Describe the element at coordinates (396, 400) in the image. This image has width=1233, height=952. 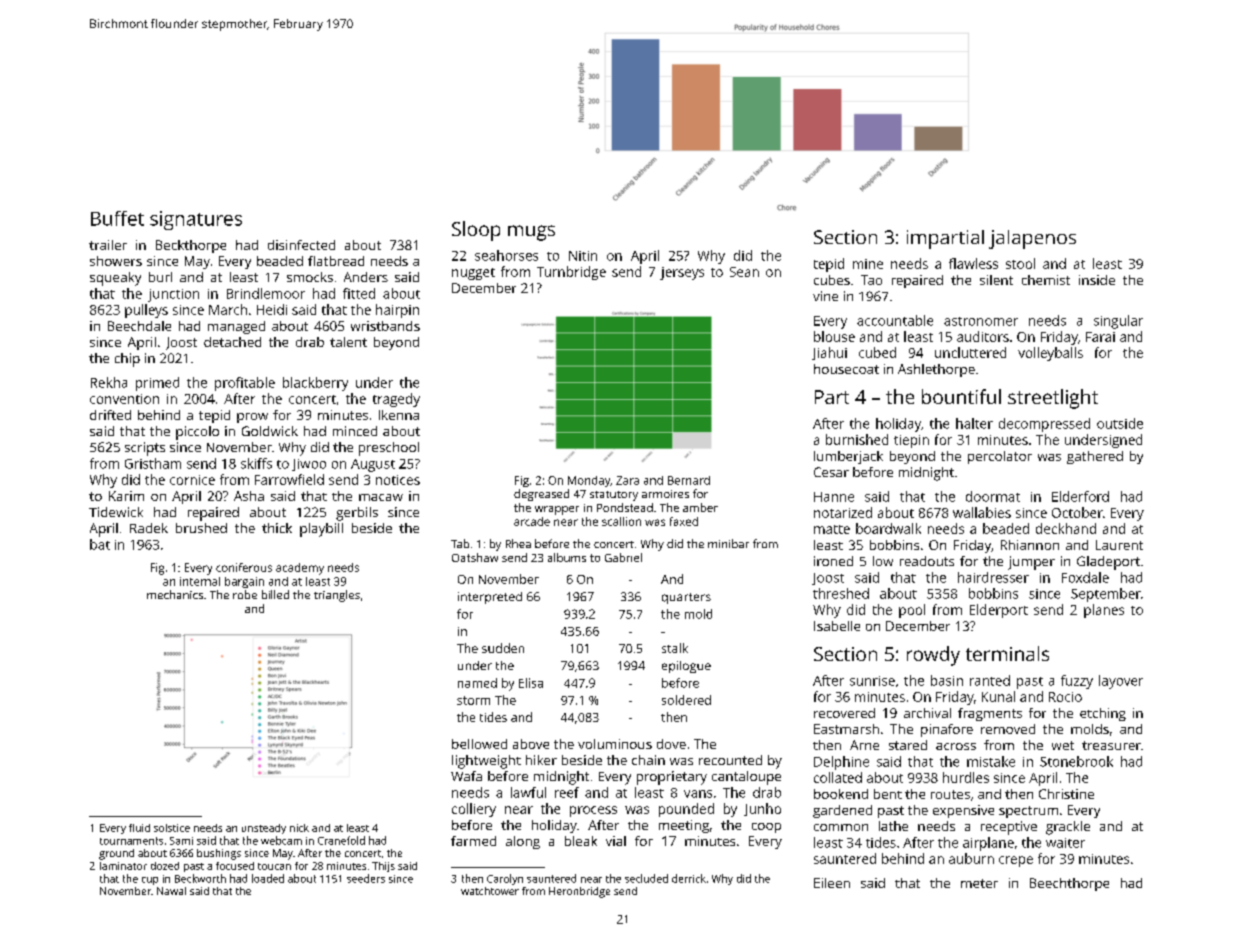
I see `tragedy` at that location.
